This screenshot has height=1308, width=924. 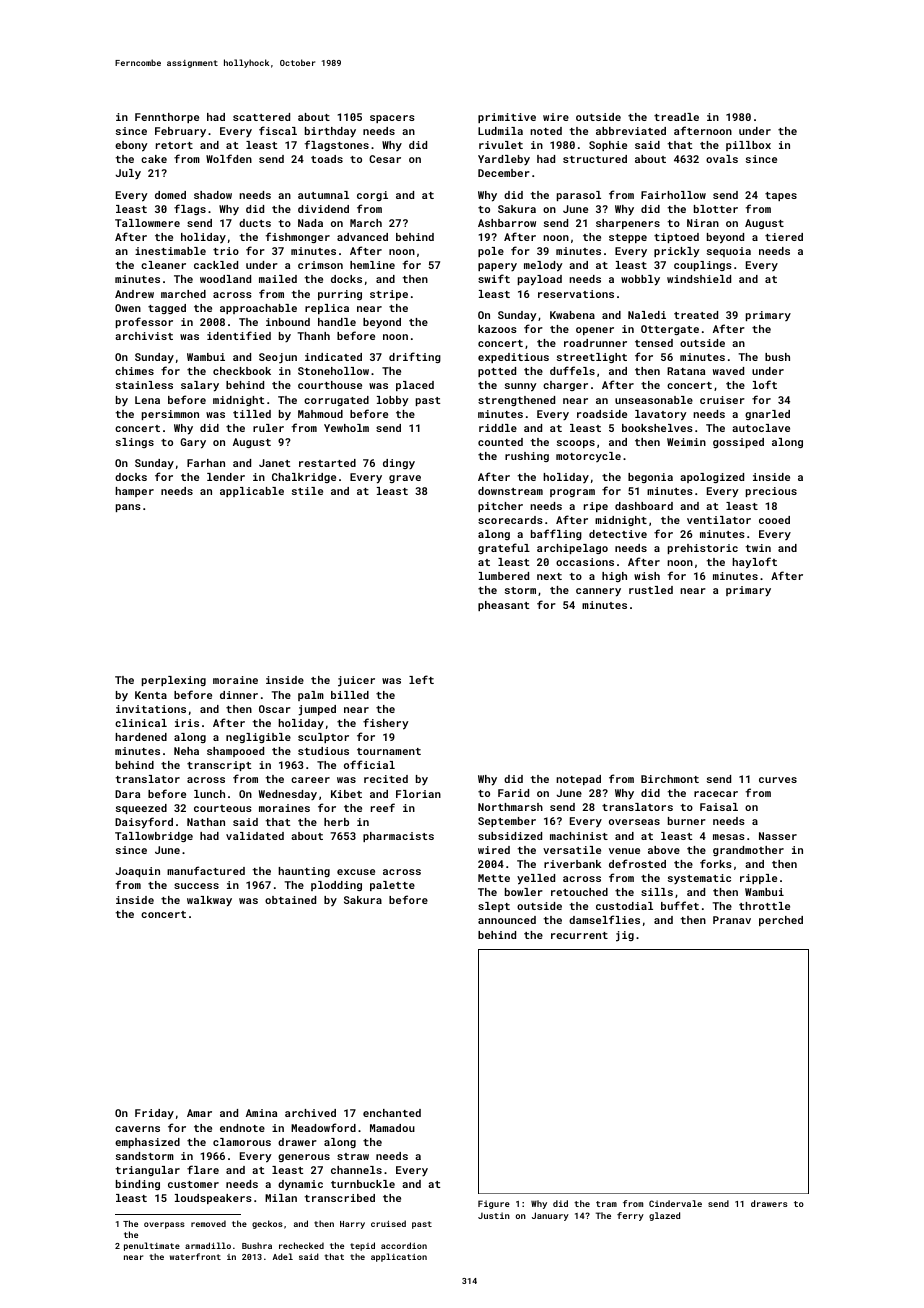 I want to click on charger, so click(x=565, y=386).
